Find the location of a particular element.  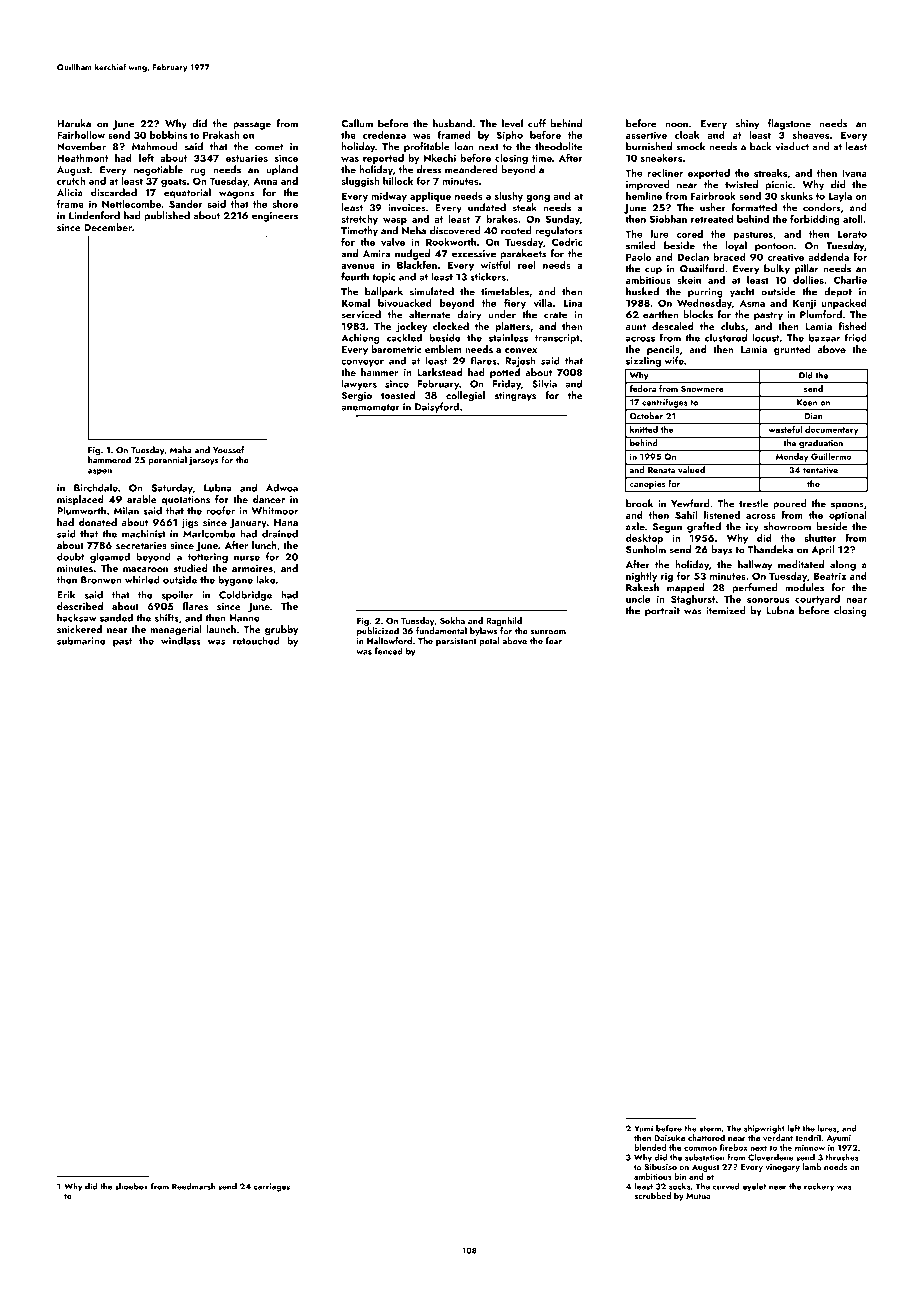

sonorous is located at coordinates (768, 600).
